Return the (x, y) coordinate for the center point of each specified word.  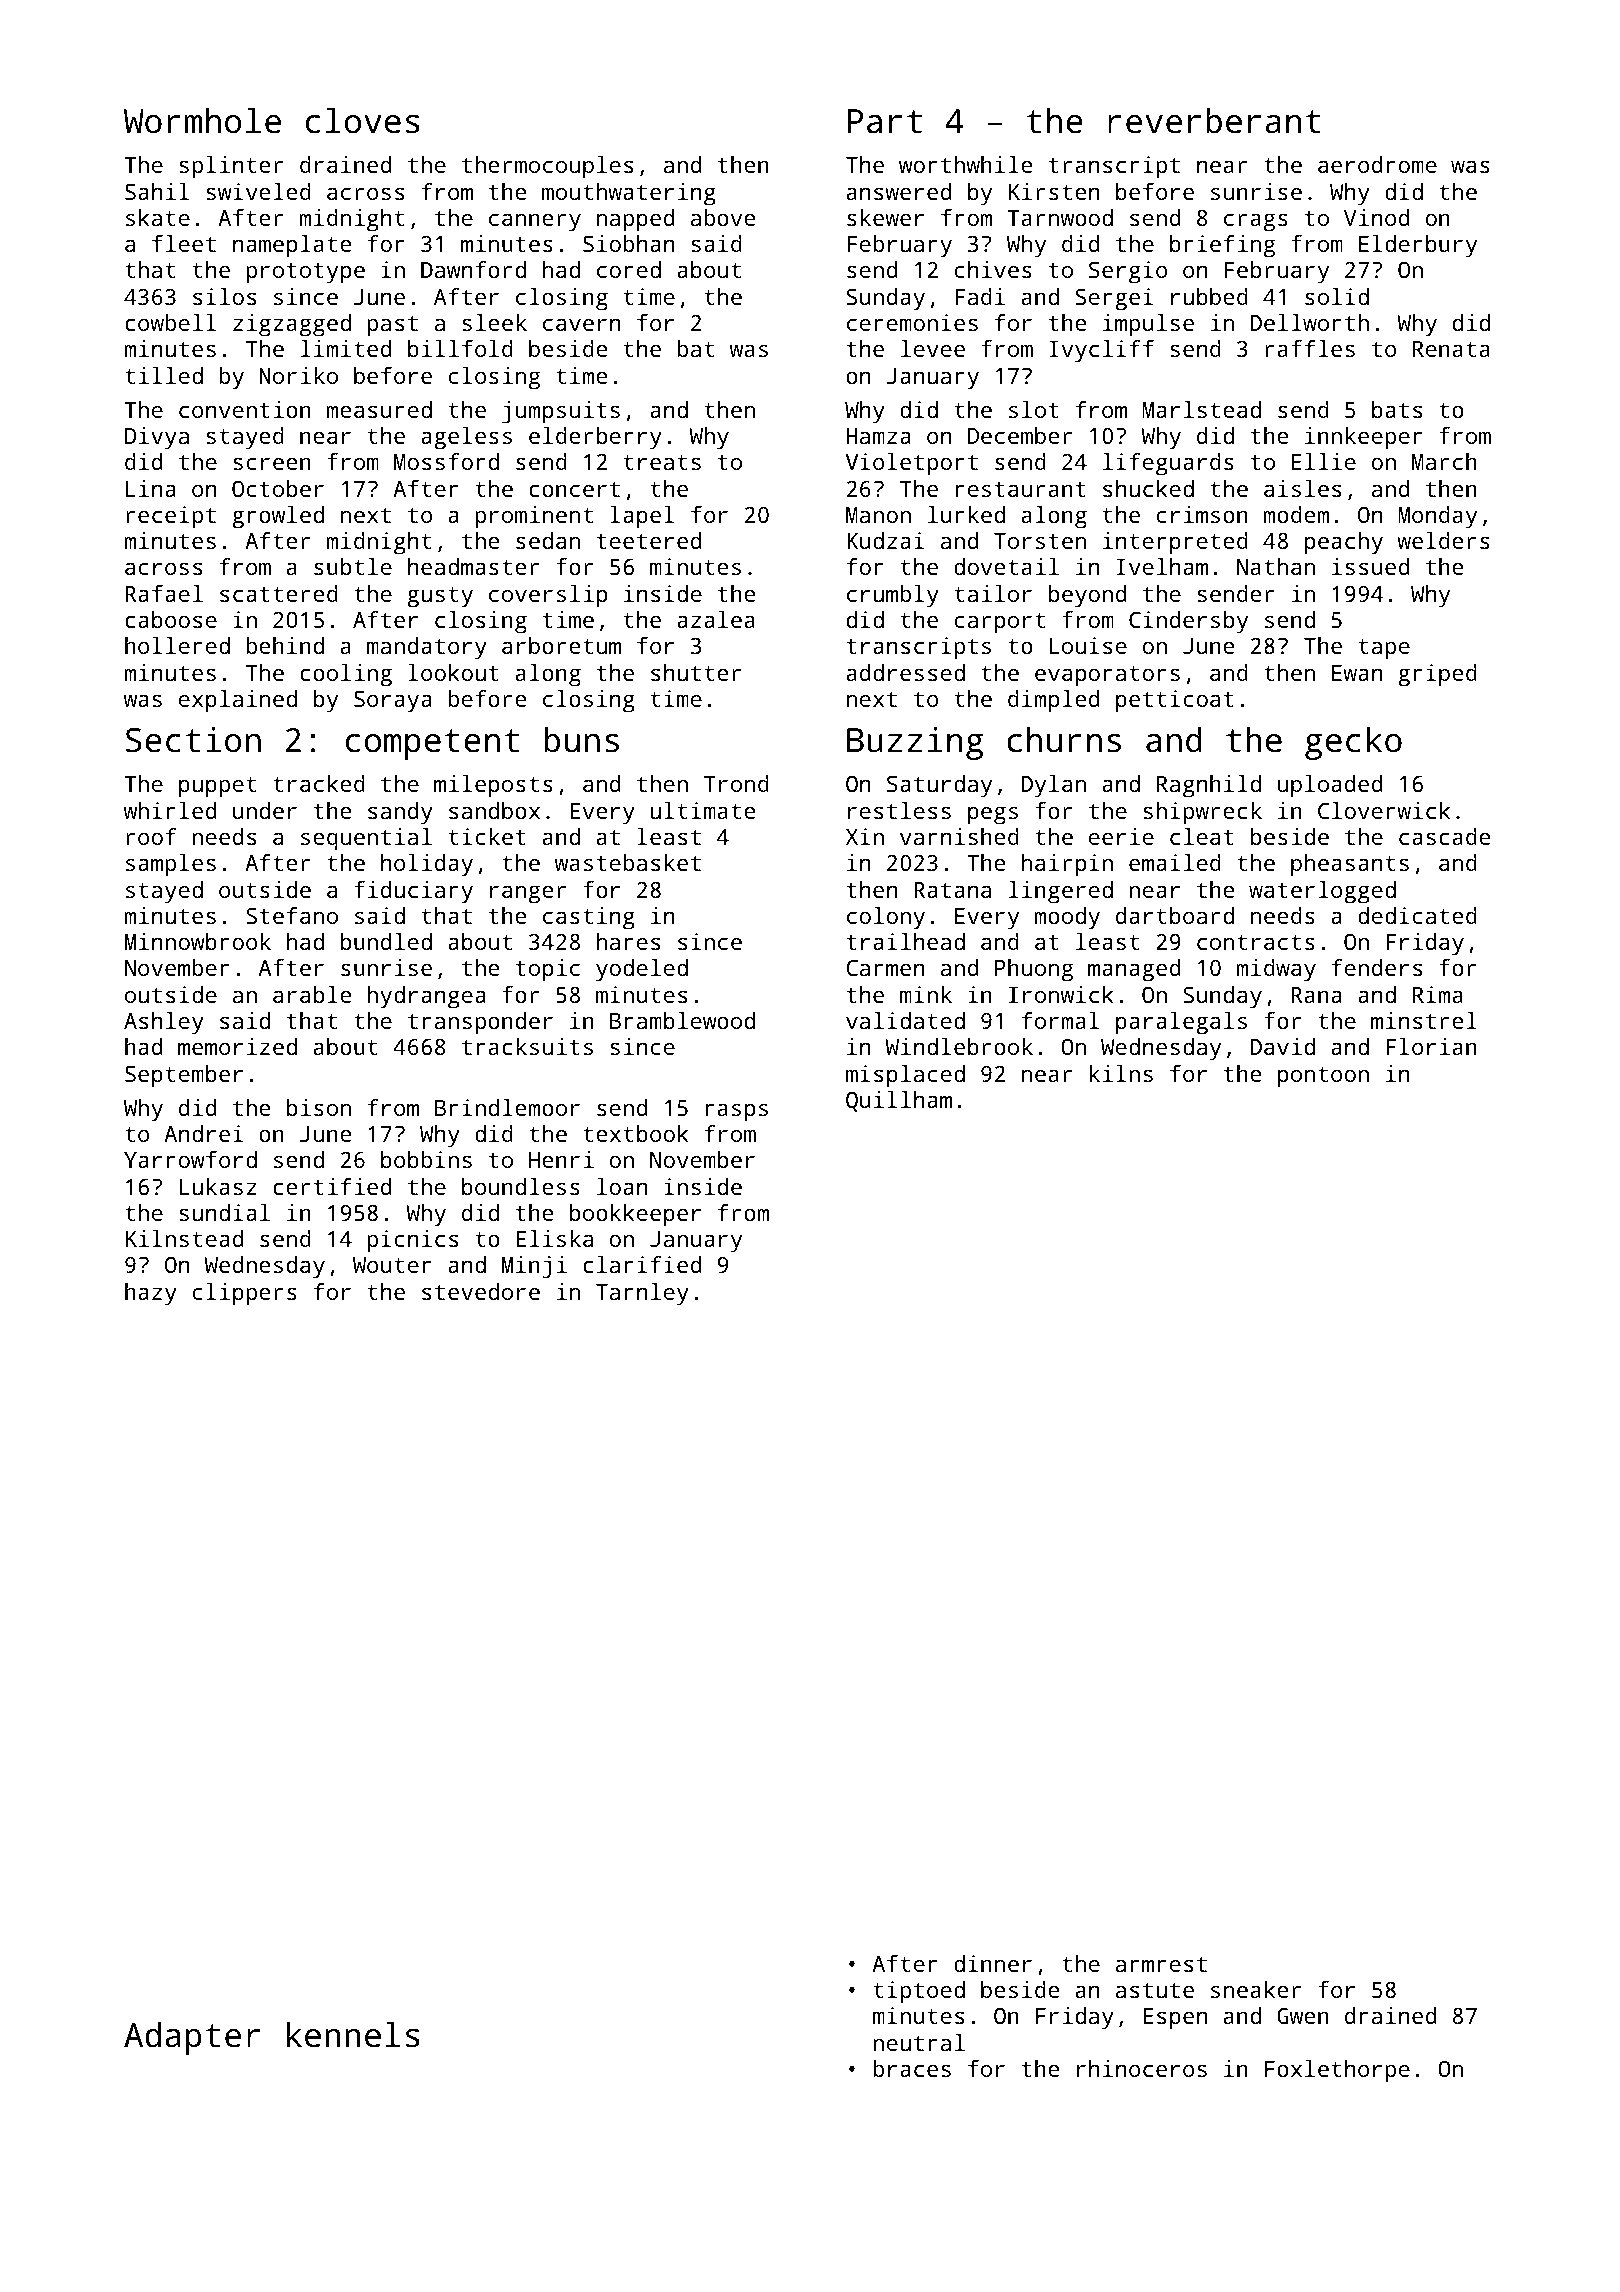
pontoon (1323, 1077)
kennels (353, 2034)
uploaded (1330, 786)
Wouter (392, 1265)
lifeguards (1168, 464)
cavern (581, 325)
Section (193, 740)
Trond (736, 783)
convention (245, 409)
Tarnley (642, 1294)
